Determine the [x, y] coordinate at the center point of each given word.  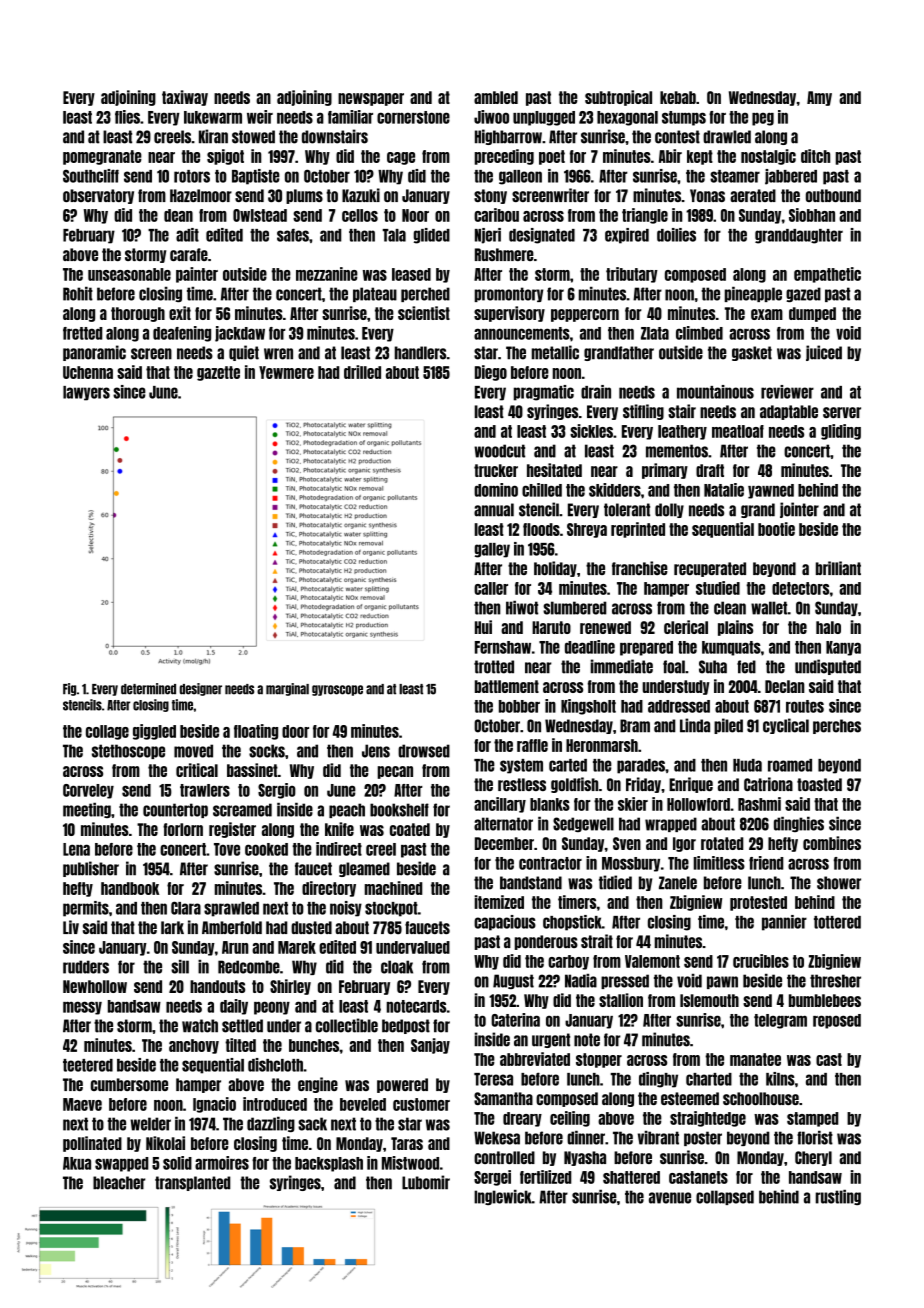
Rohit [78, 294]
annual [494, 510]
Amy [819, 98]
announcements [522, 333]
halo [828, 627]
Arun [235, 947]
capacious [505, 923]
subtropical [618, 98]
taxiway [185, 98]
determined [148, 689]
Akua [77, 1163]
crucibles [761, 961]
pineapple [753, 294]
